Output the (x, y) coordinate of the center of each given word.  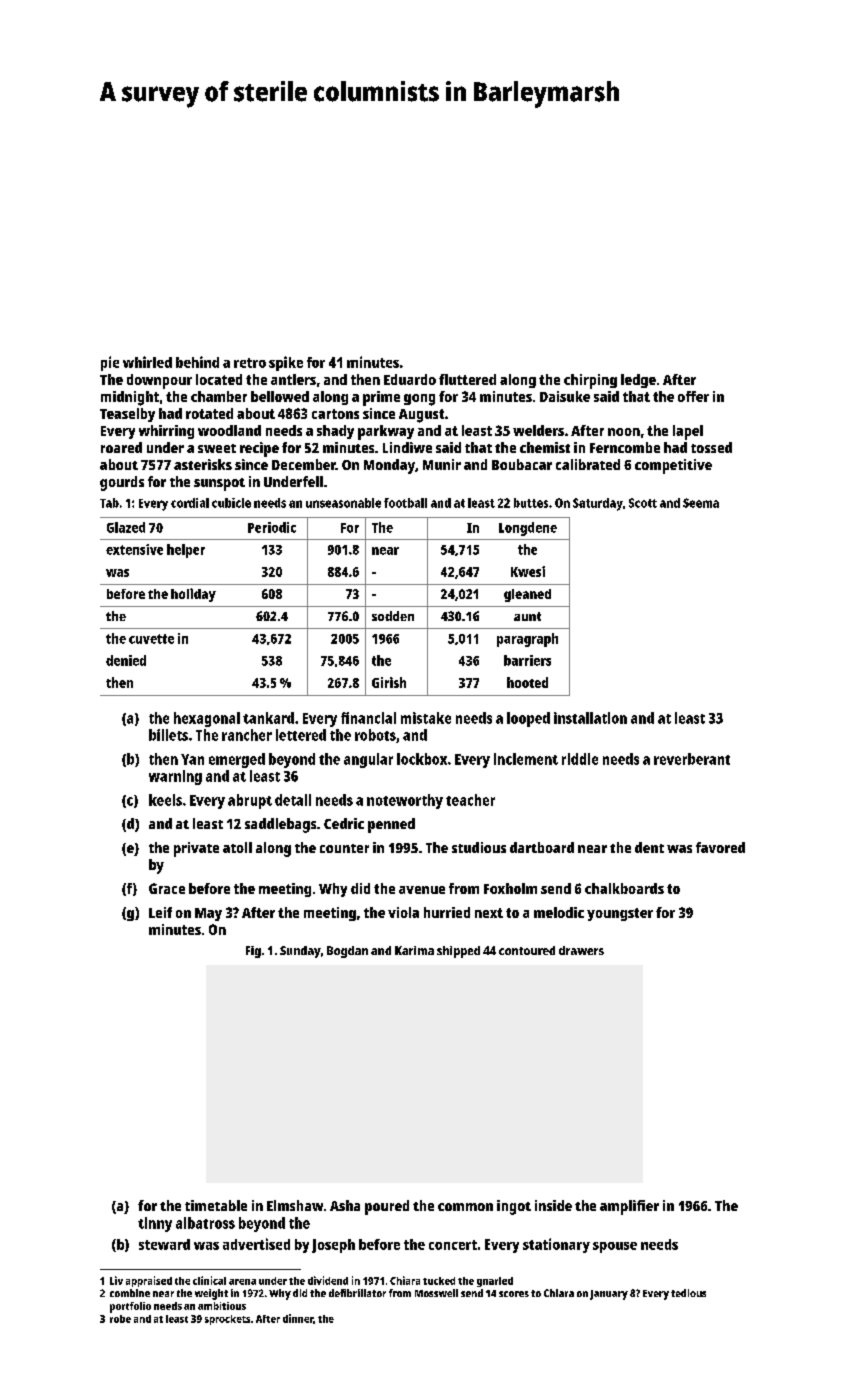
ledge (638, 381)
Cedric (344, 823)
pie (110, 363)
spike (286, 363)
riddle (580, 759)
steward (164, 1244)
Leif (160, 912)
